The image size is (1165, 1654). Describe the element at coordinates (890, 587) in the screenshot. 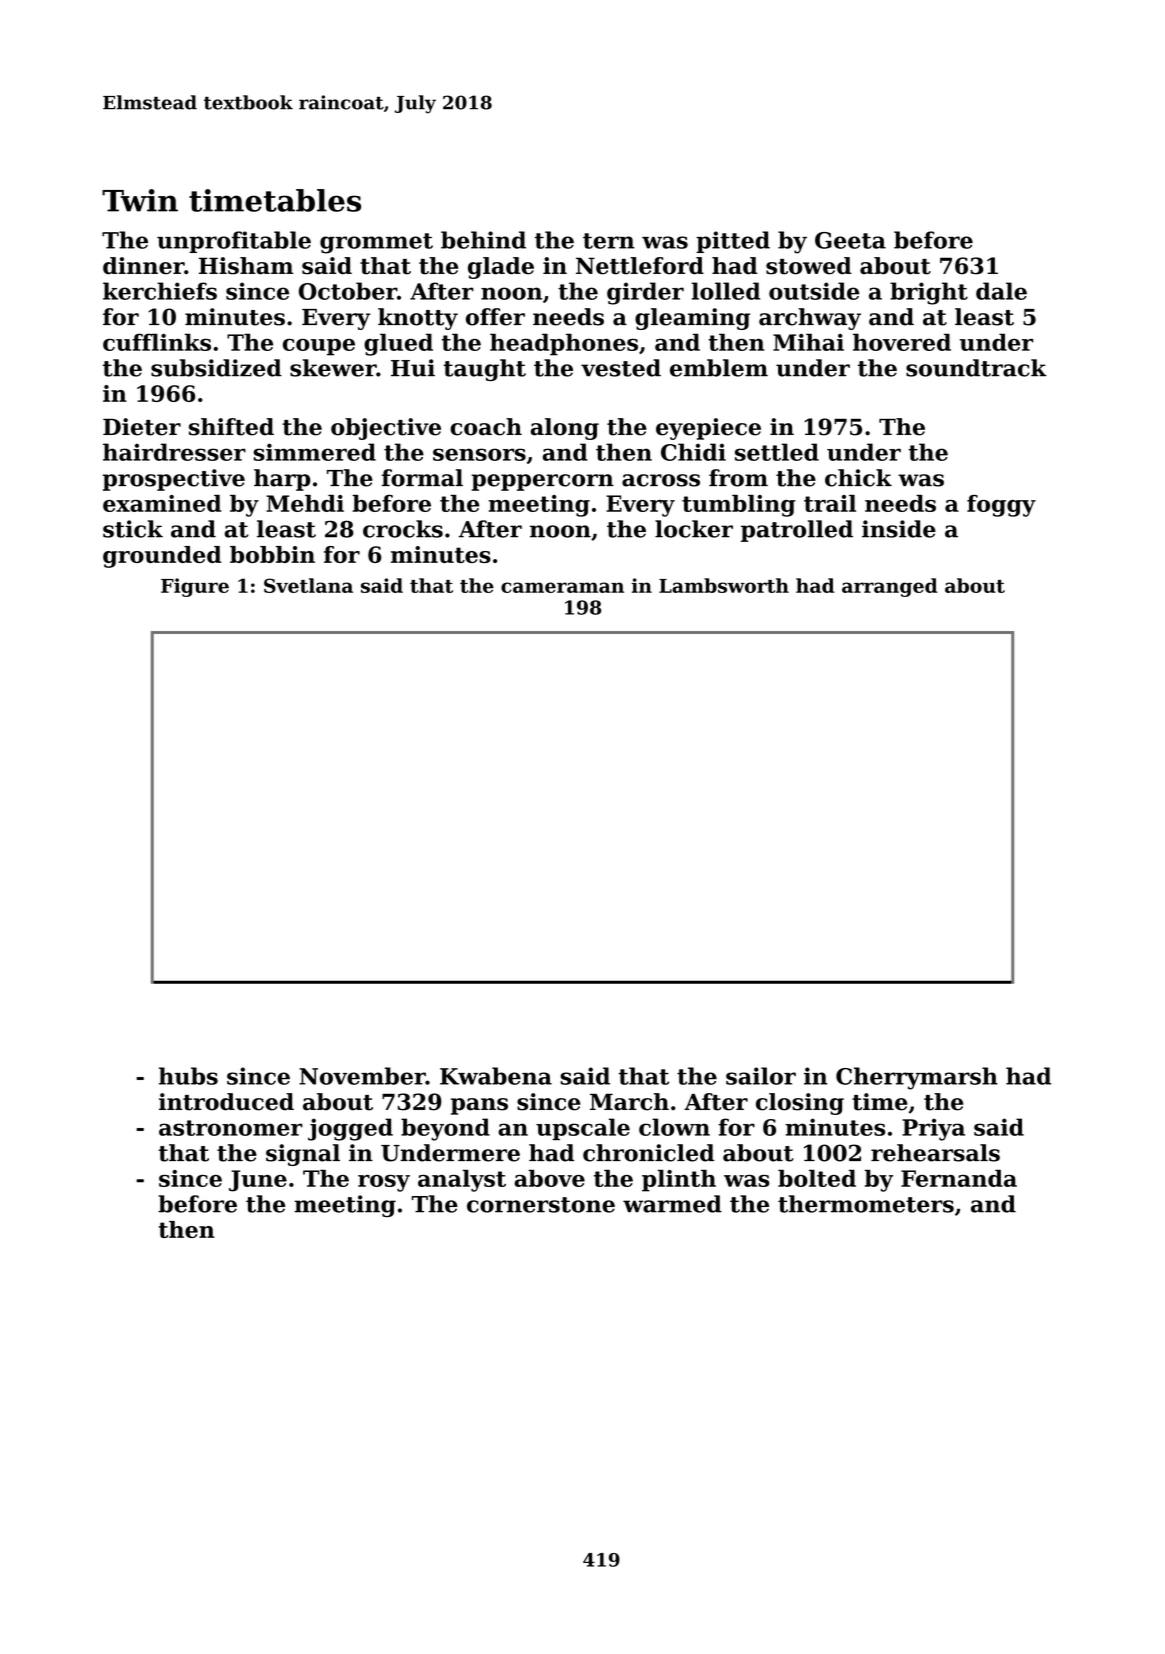

I see `arranged` at that location.
